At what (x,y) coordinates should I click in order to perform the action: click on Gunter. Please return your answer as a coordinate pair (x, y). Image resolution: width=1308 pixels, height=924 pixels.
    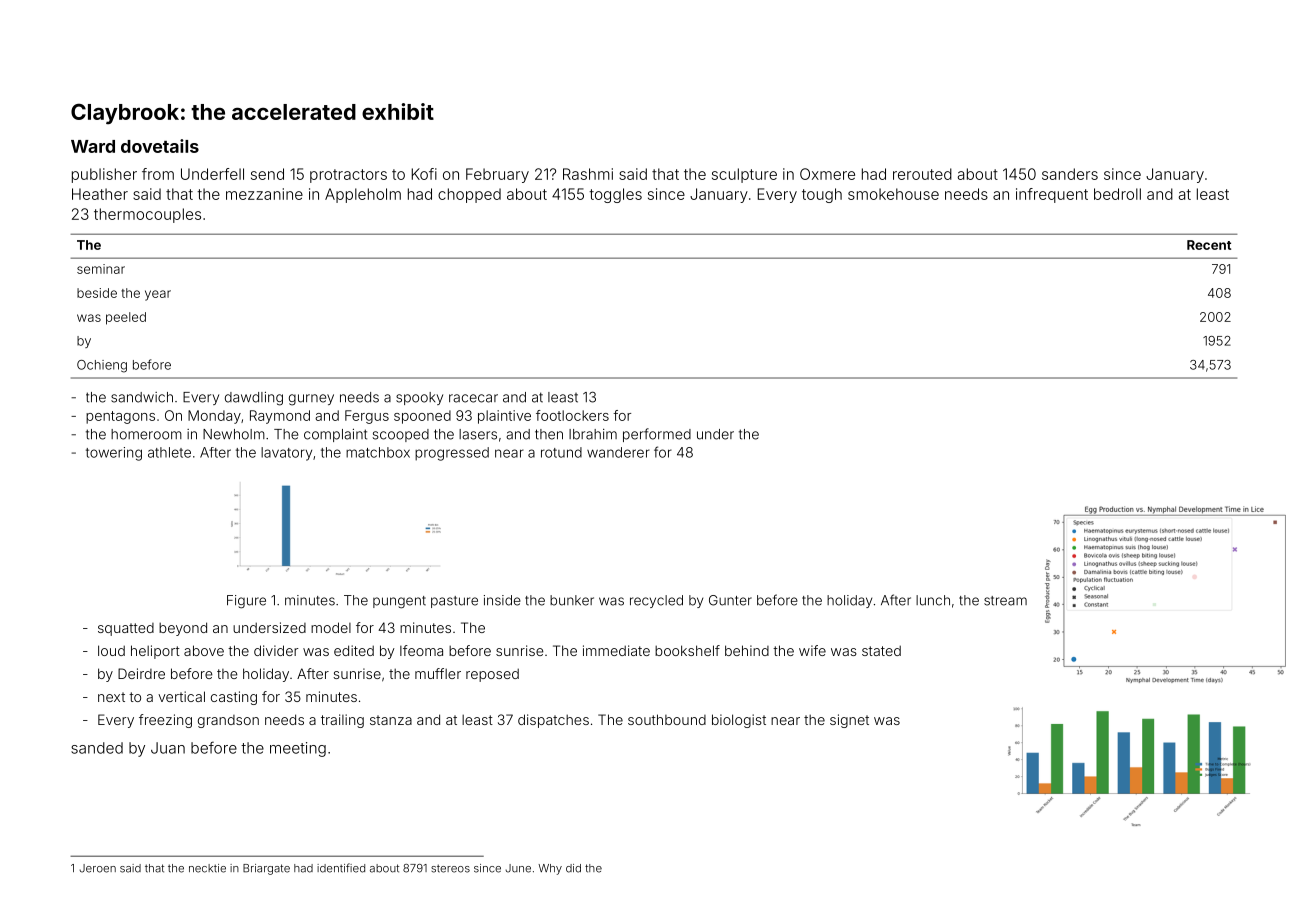
    Looking at the image, I should click on (730, 600).
